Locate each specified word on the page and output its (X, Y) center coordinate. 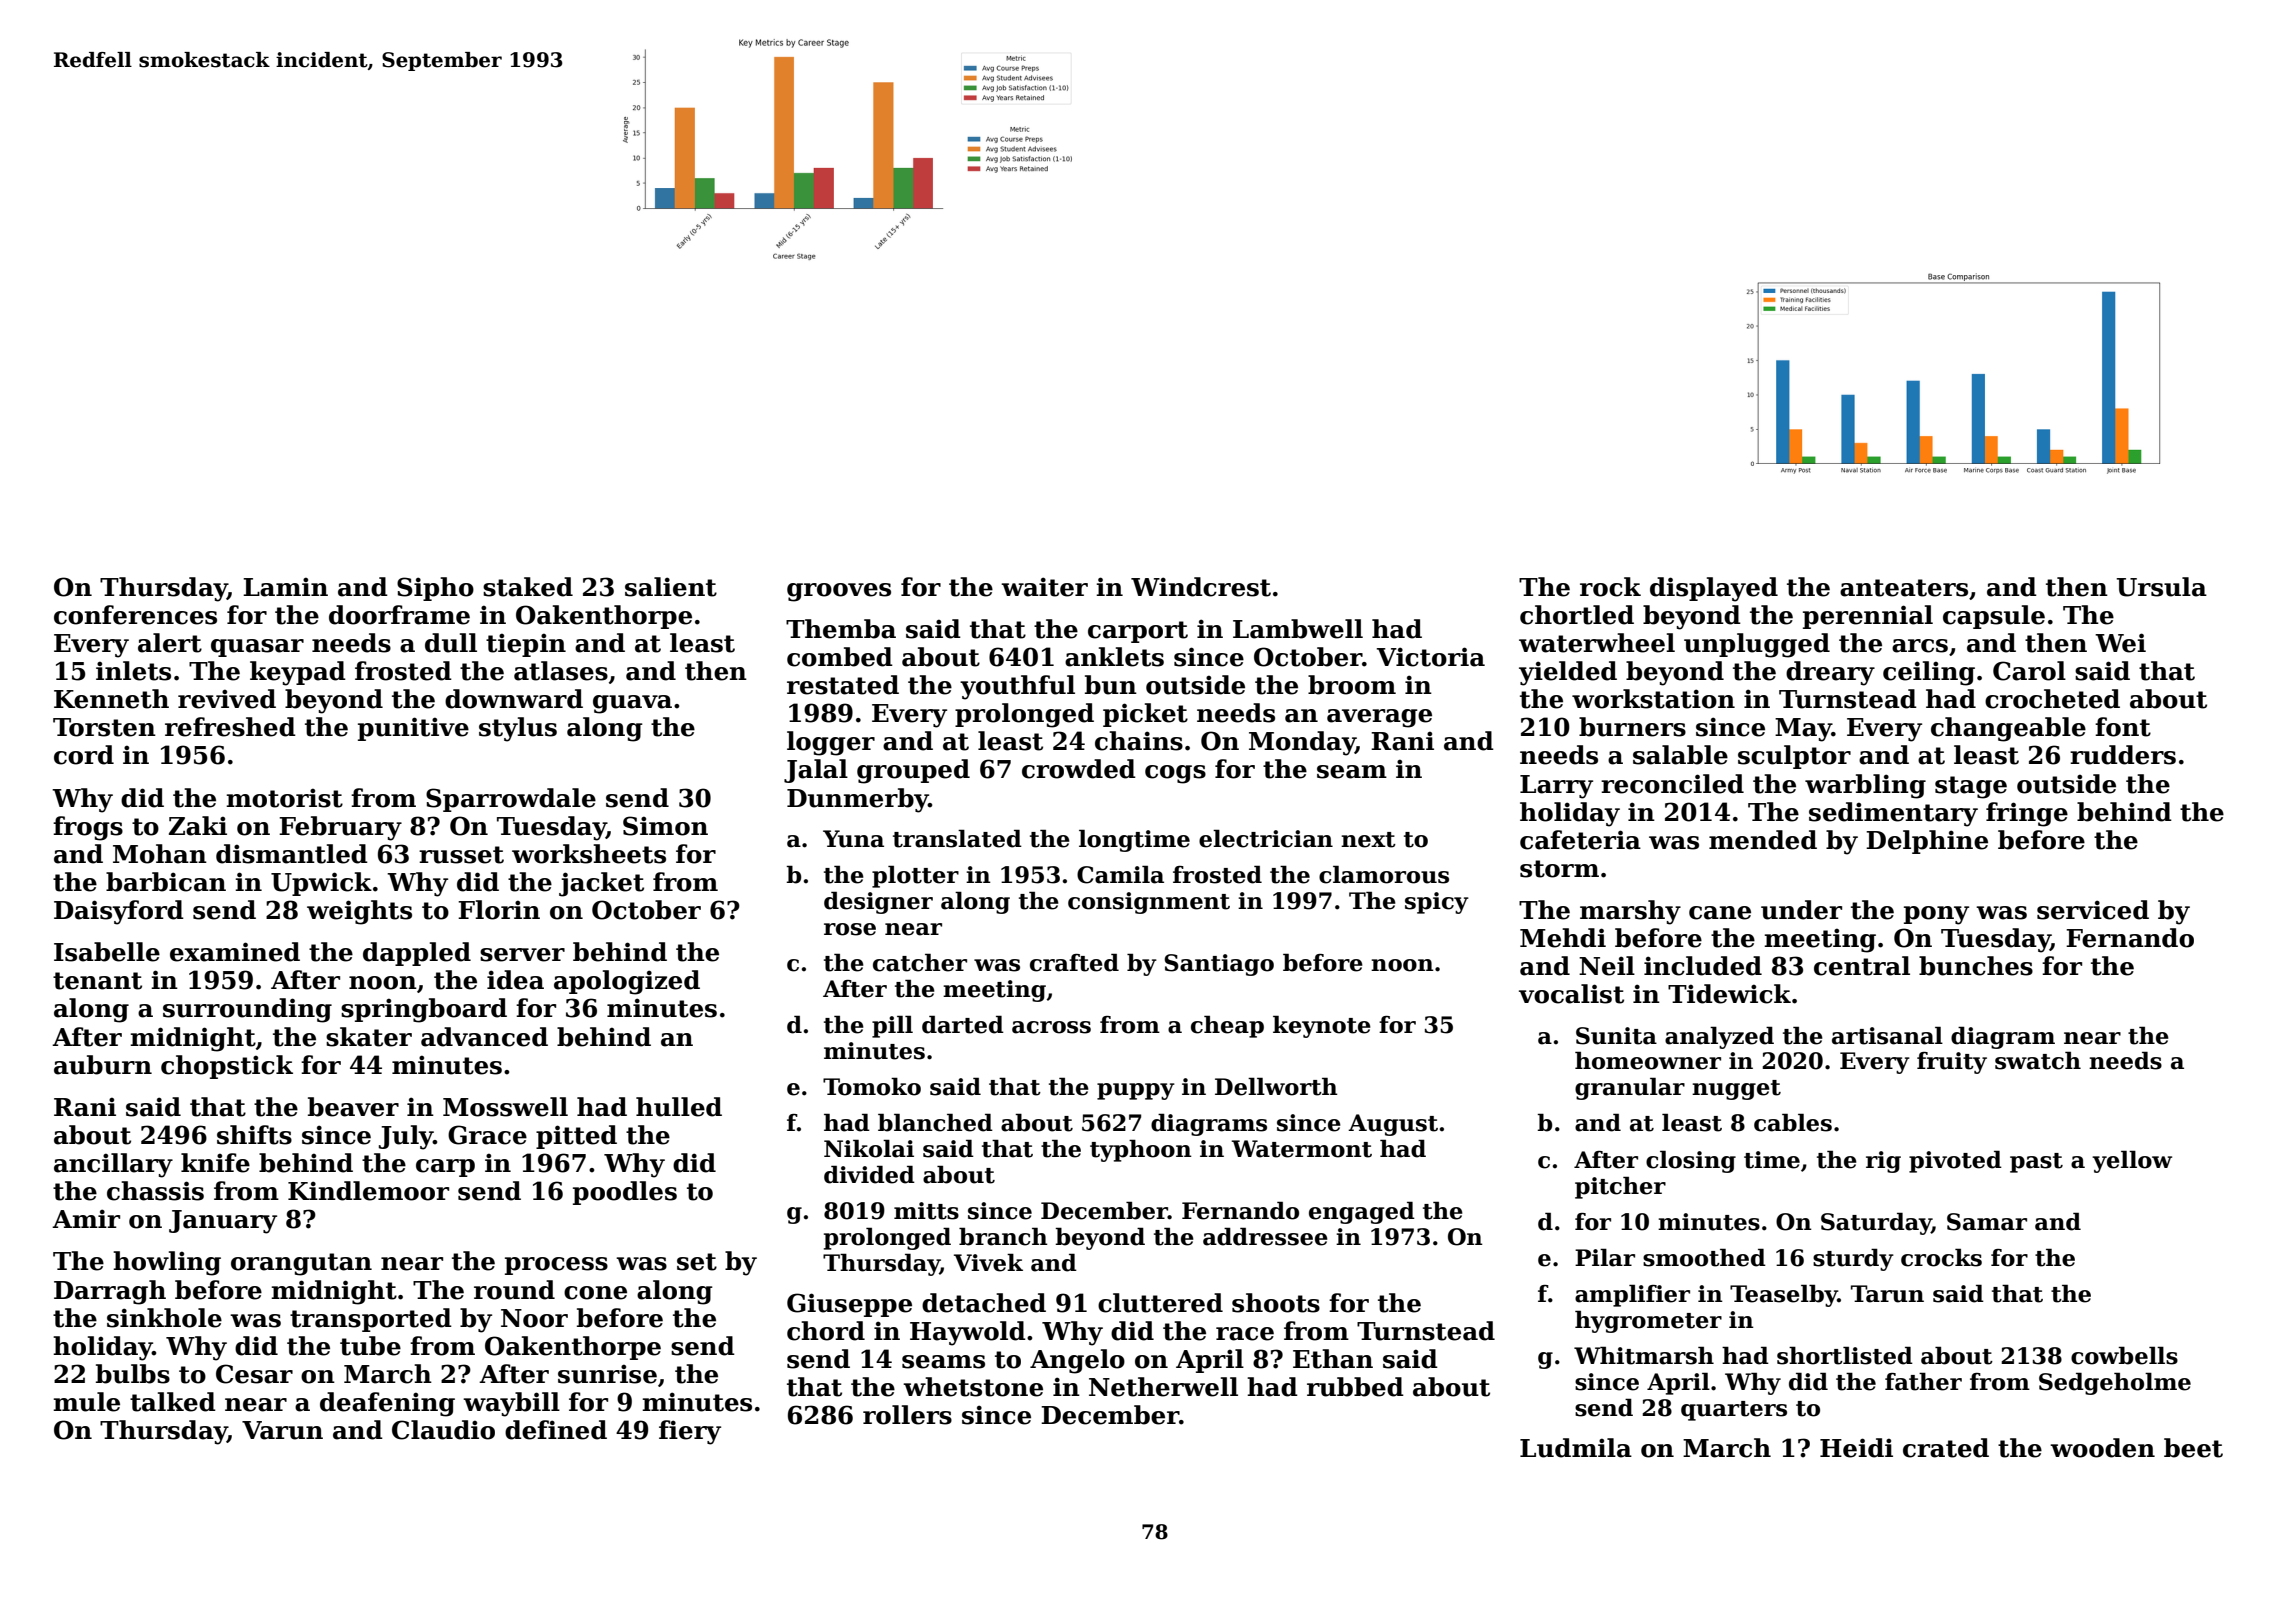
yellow (2132, 1161)
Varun (282, 1430)
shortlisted (1845, 1355)
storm (1559, 869)
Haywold (968, 1333)
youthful (1017, 687)
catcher (920, 962)
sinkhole (164, 1318)
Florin (499, 910)
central (1862, 966)
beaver (353, 1107)
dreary (1830, 673)
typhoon (1141, 1150)
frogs (88, 828)
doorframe (399, 615)
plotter (915, 876)
